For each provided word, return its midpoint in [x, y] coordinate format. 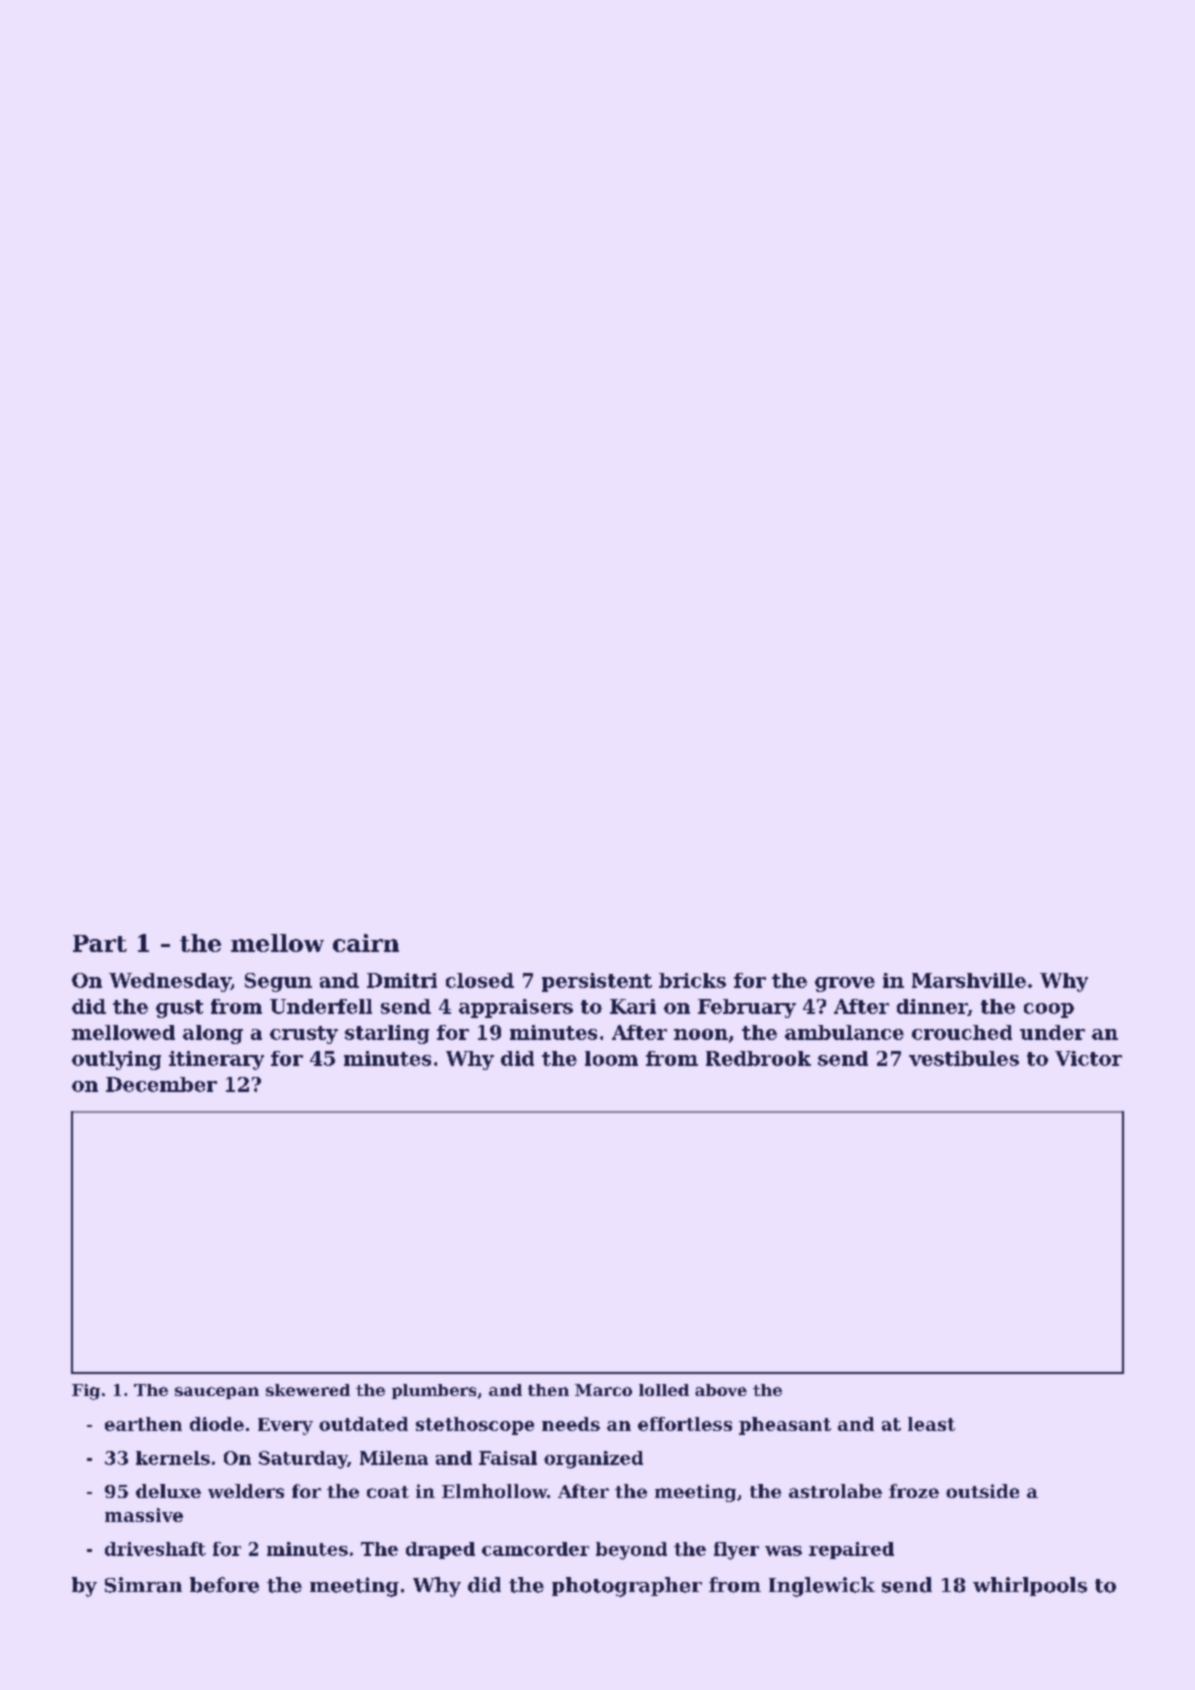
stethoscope [475, 1426]
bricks [692, 980]
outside [982, 1491]
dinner [932, 1007]
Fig [86, 1392]
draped [440, 1550]
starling [387, 1034]
